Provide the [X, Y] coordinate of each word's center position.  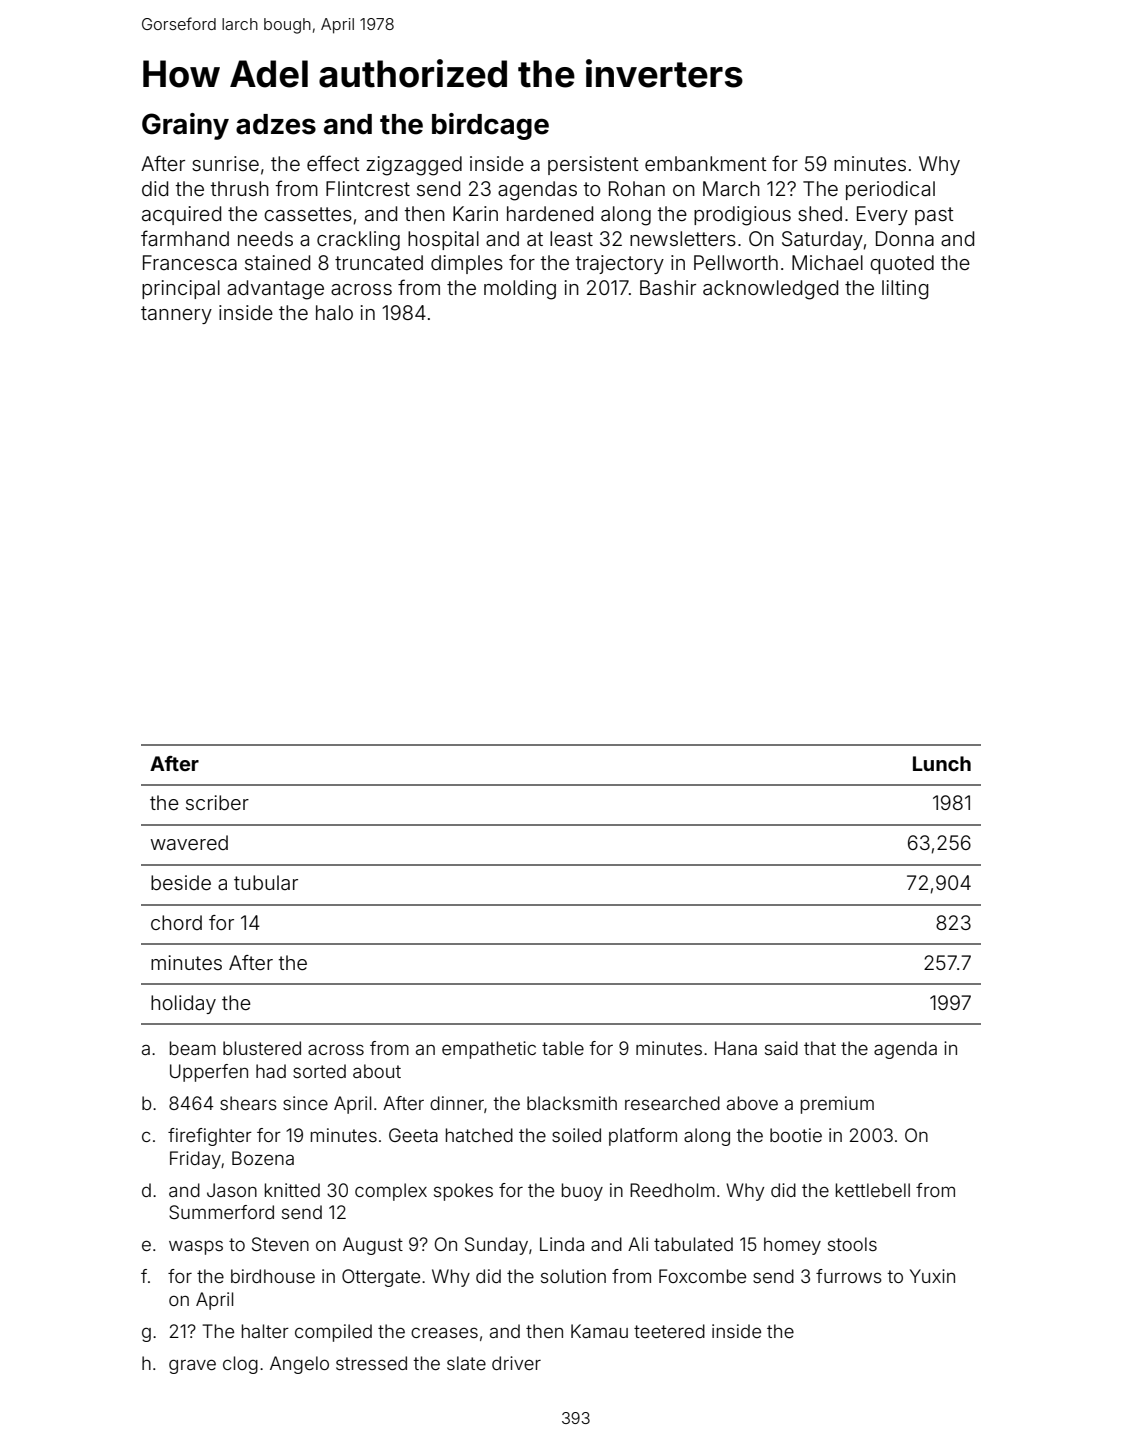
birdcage [490, 126]
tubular [266, 882]
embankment [706, 163]
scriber [217, 802]
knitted [292, 1190]
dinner [457, 1103]
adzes [276, 124]
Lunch [942, 763]
